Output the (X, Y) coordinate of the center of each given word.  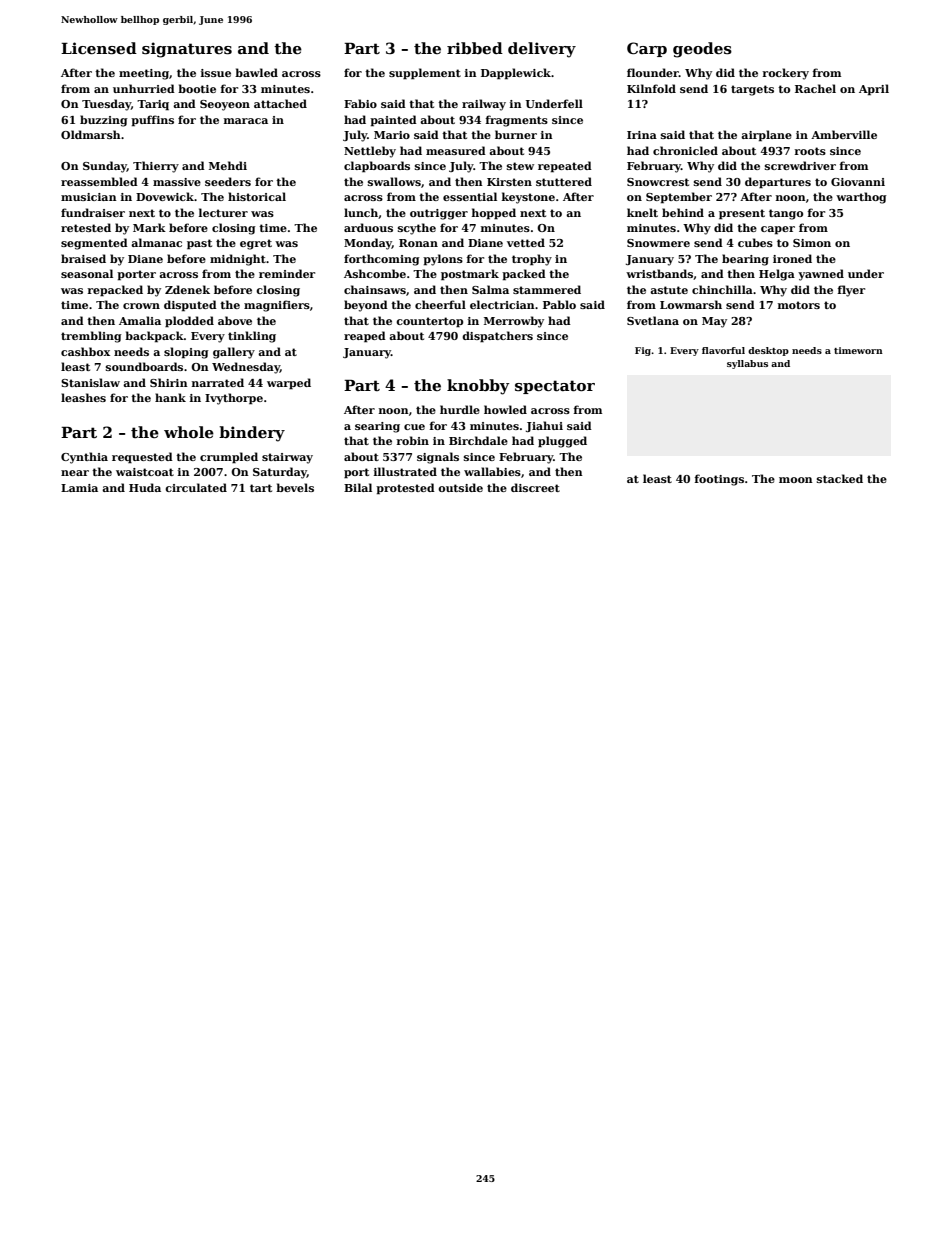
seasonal (87, 273)
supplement (425, 74)
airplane (766, 136)
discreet (535, 487)
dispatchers (497, 337)
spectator (555, 387)
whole (189, 432)
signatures (187, 50)
